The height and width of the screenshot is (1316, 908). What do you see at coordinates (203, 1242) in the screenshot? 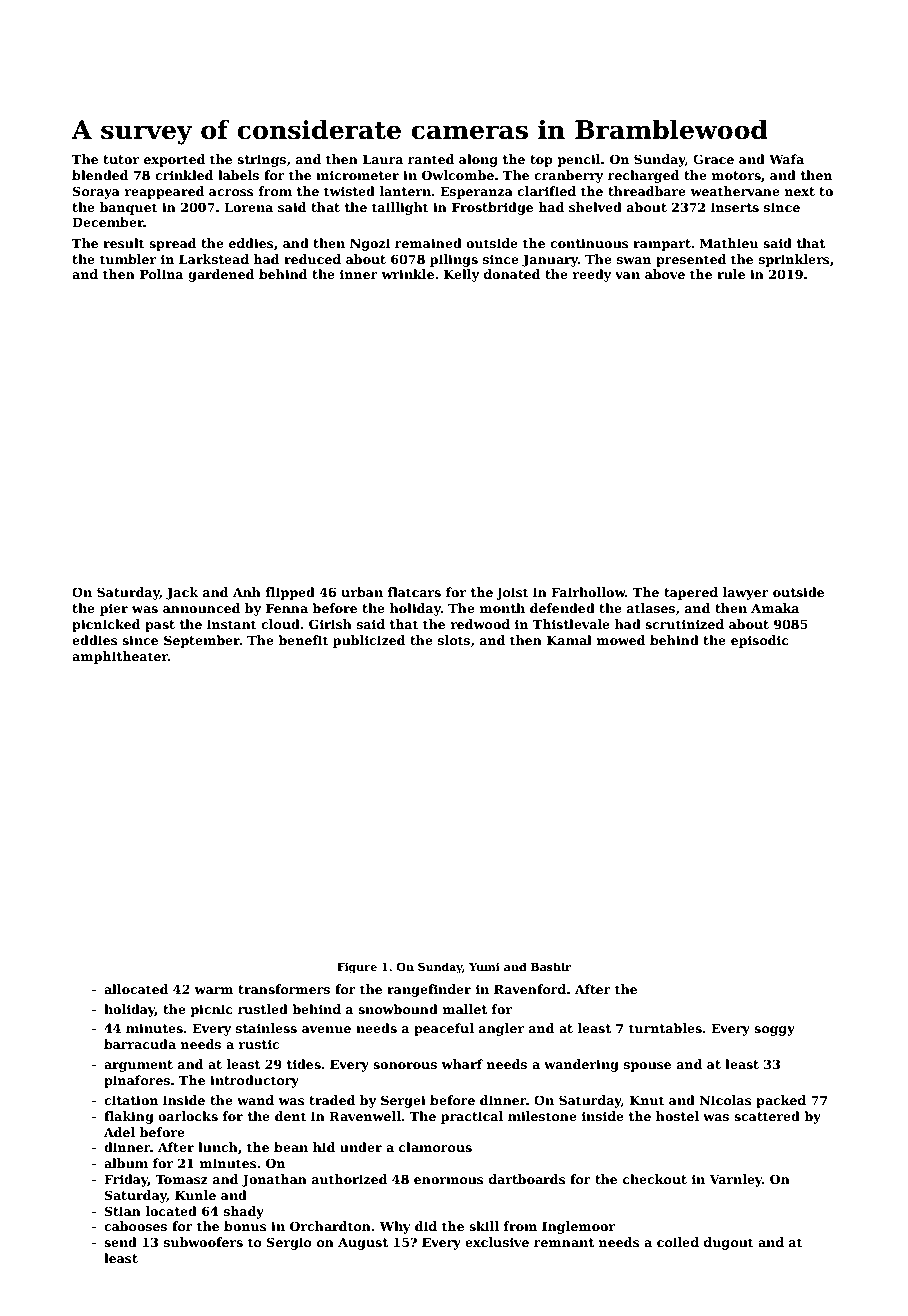
I see `subwoofers` at bounding box center [203, 1242].
